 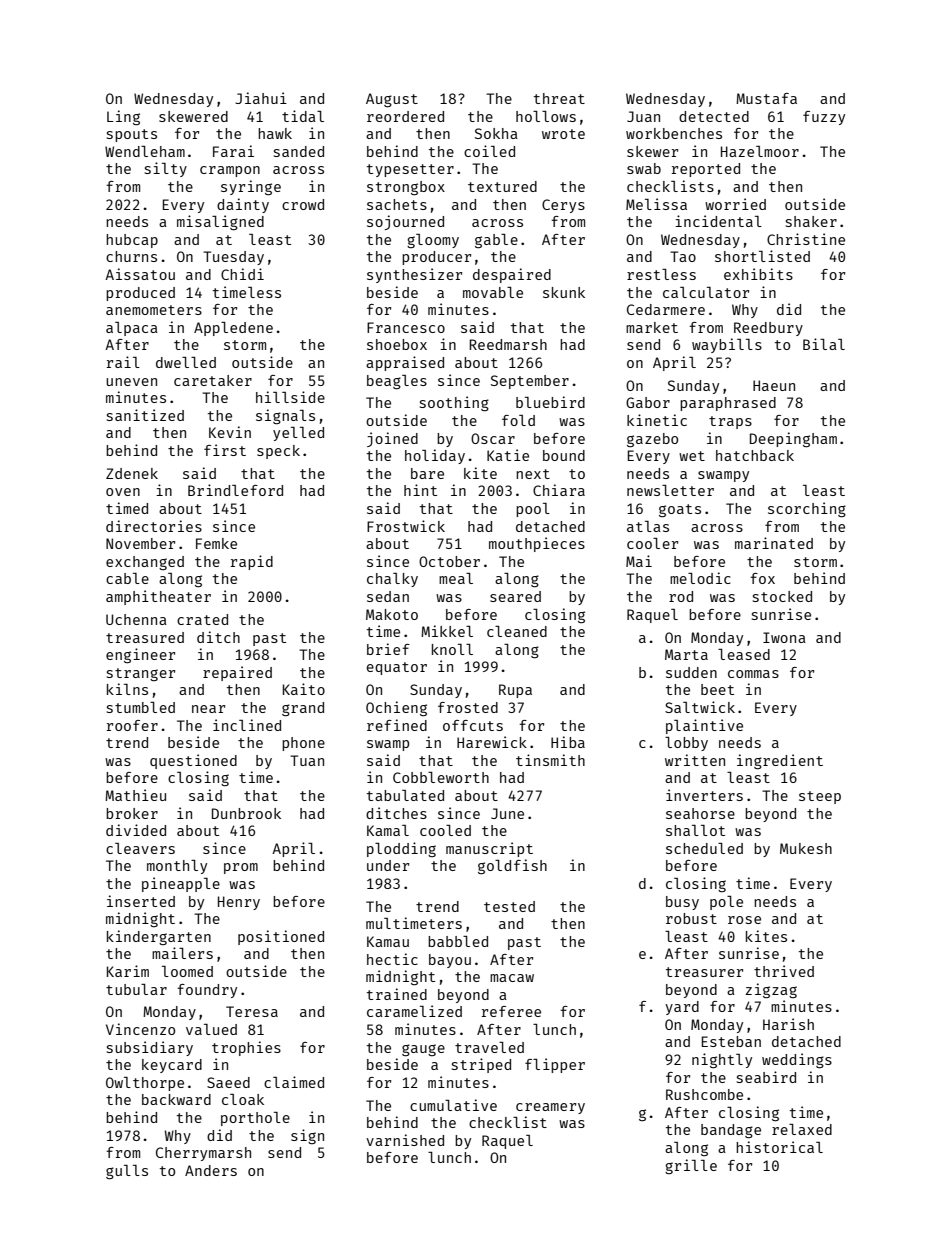 What do you see at coordinates (824, 344) in the image?
I see `Bilal` at bounding box center [824, 344].
